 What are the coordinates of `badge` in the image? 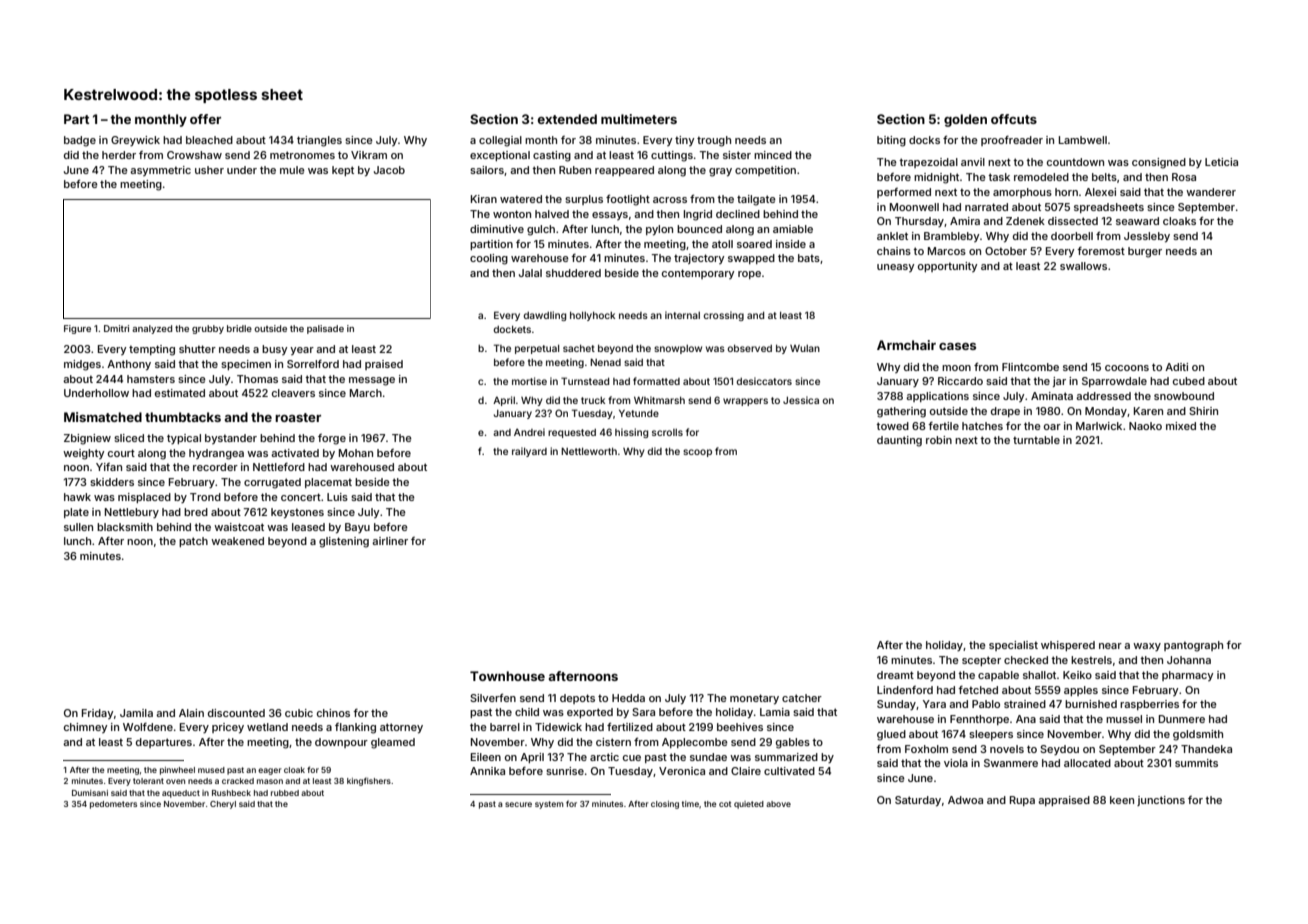 It's located at (80, 141).
